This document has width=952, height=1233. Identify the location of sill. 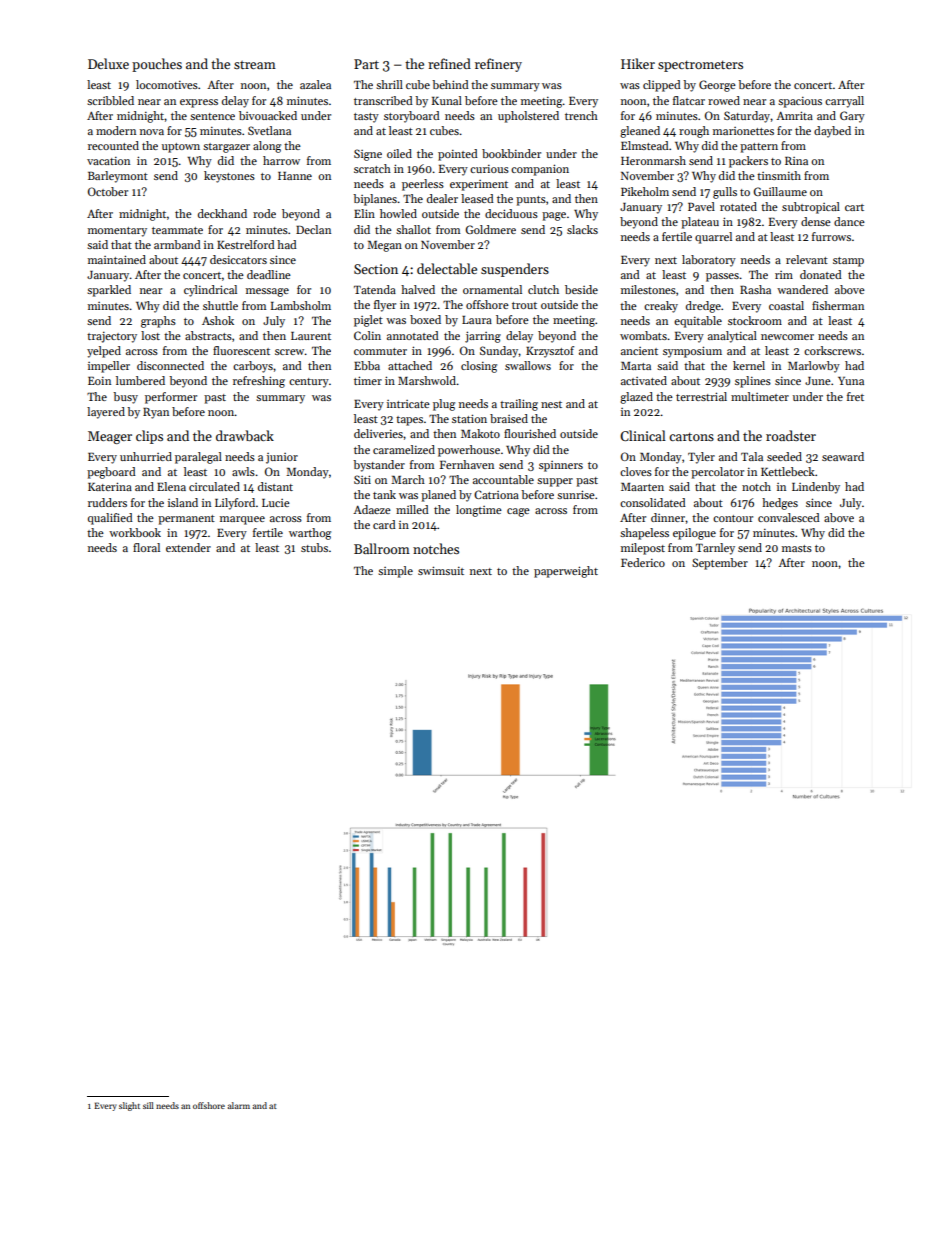
(148, 1105).
